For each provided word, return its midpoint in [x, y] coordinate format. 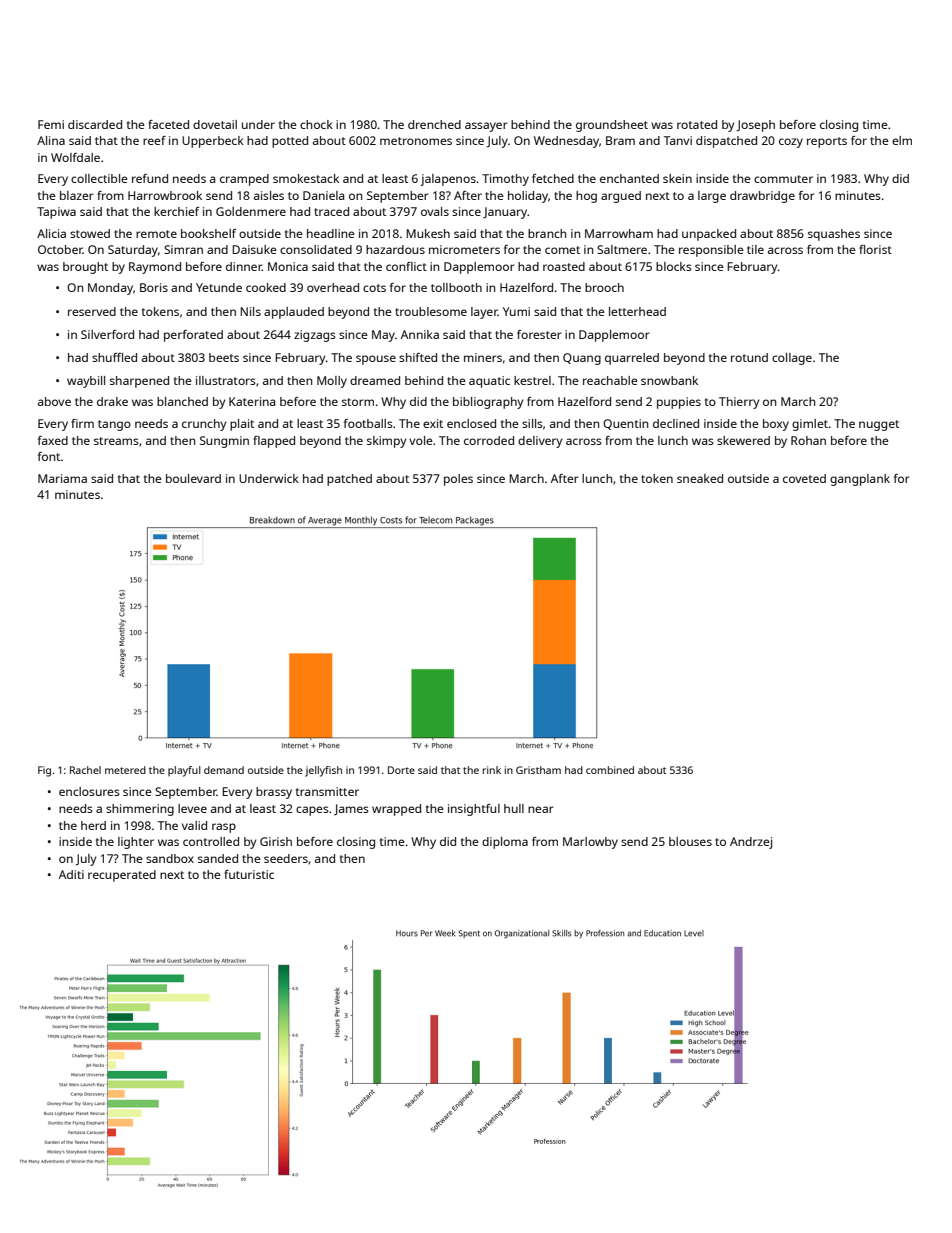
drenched [434, 124]
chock [316, 124]
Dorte [401, 770]
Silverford [107, 334]
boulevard [193, 478]
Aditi [71, 874]
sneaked [700, 478]
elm [902, 140]
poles [458, 480]
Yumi [516, 311]
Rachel [85, 770]
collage [792, 359]
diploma [505, 843]
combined [610, 770]
